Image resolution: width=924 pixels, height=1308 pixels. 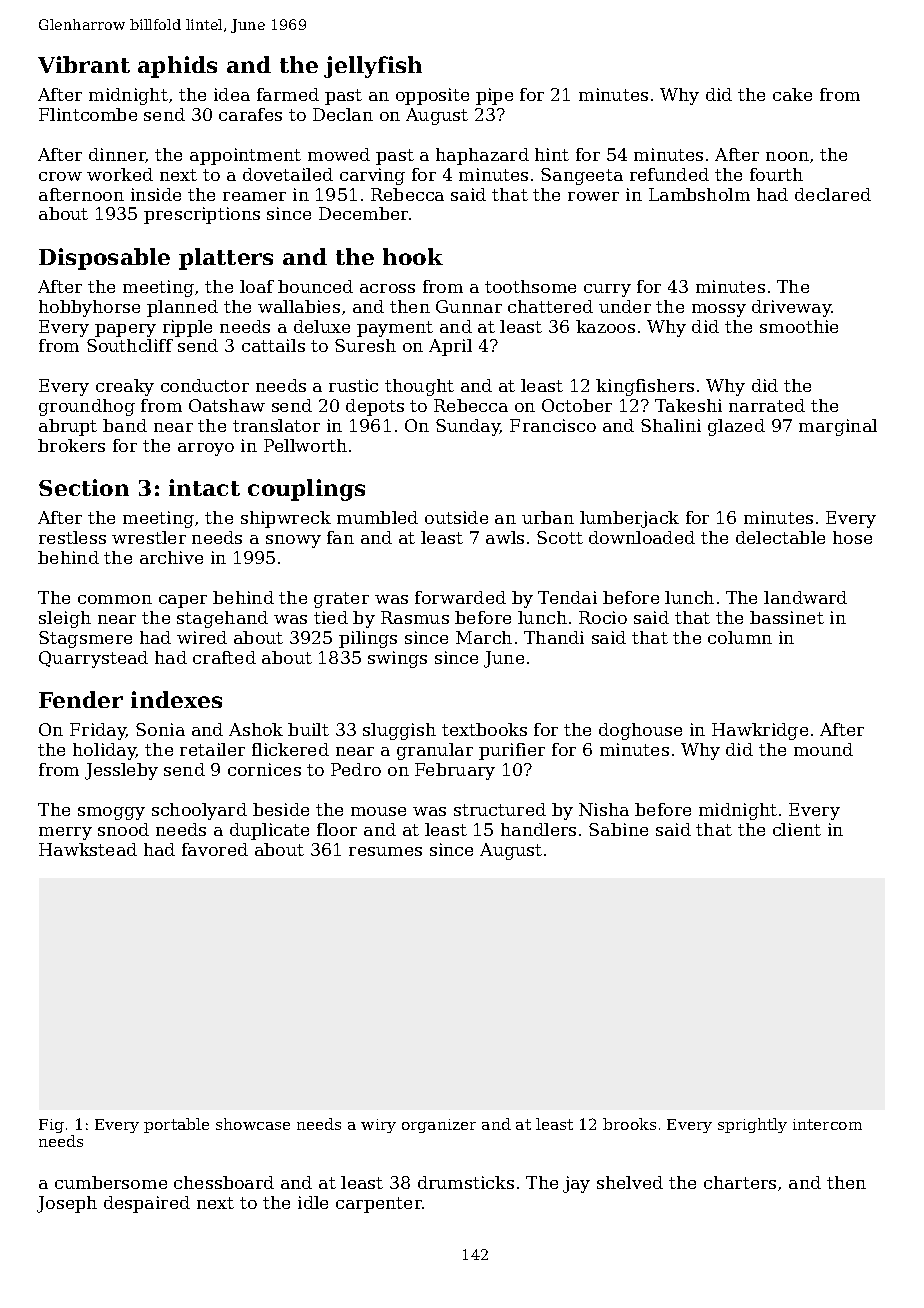 I want to click on ripple, so click(x=187, y=328).
